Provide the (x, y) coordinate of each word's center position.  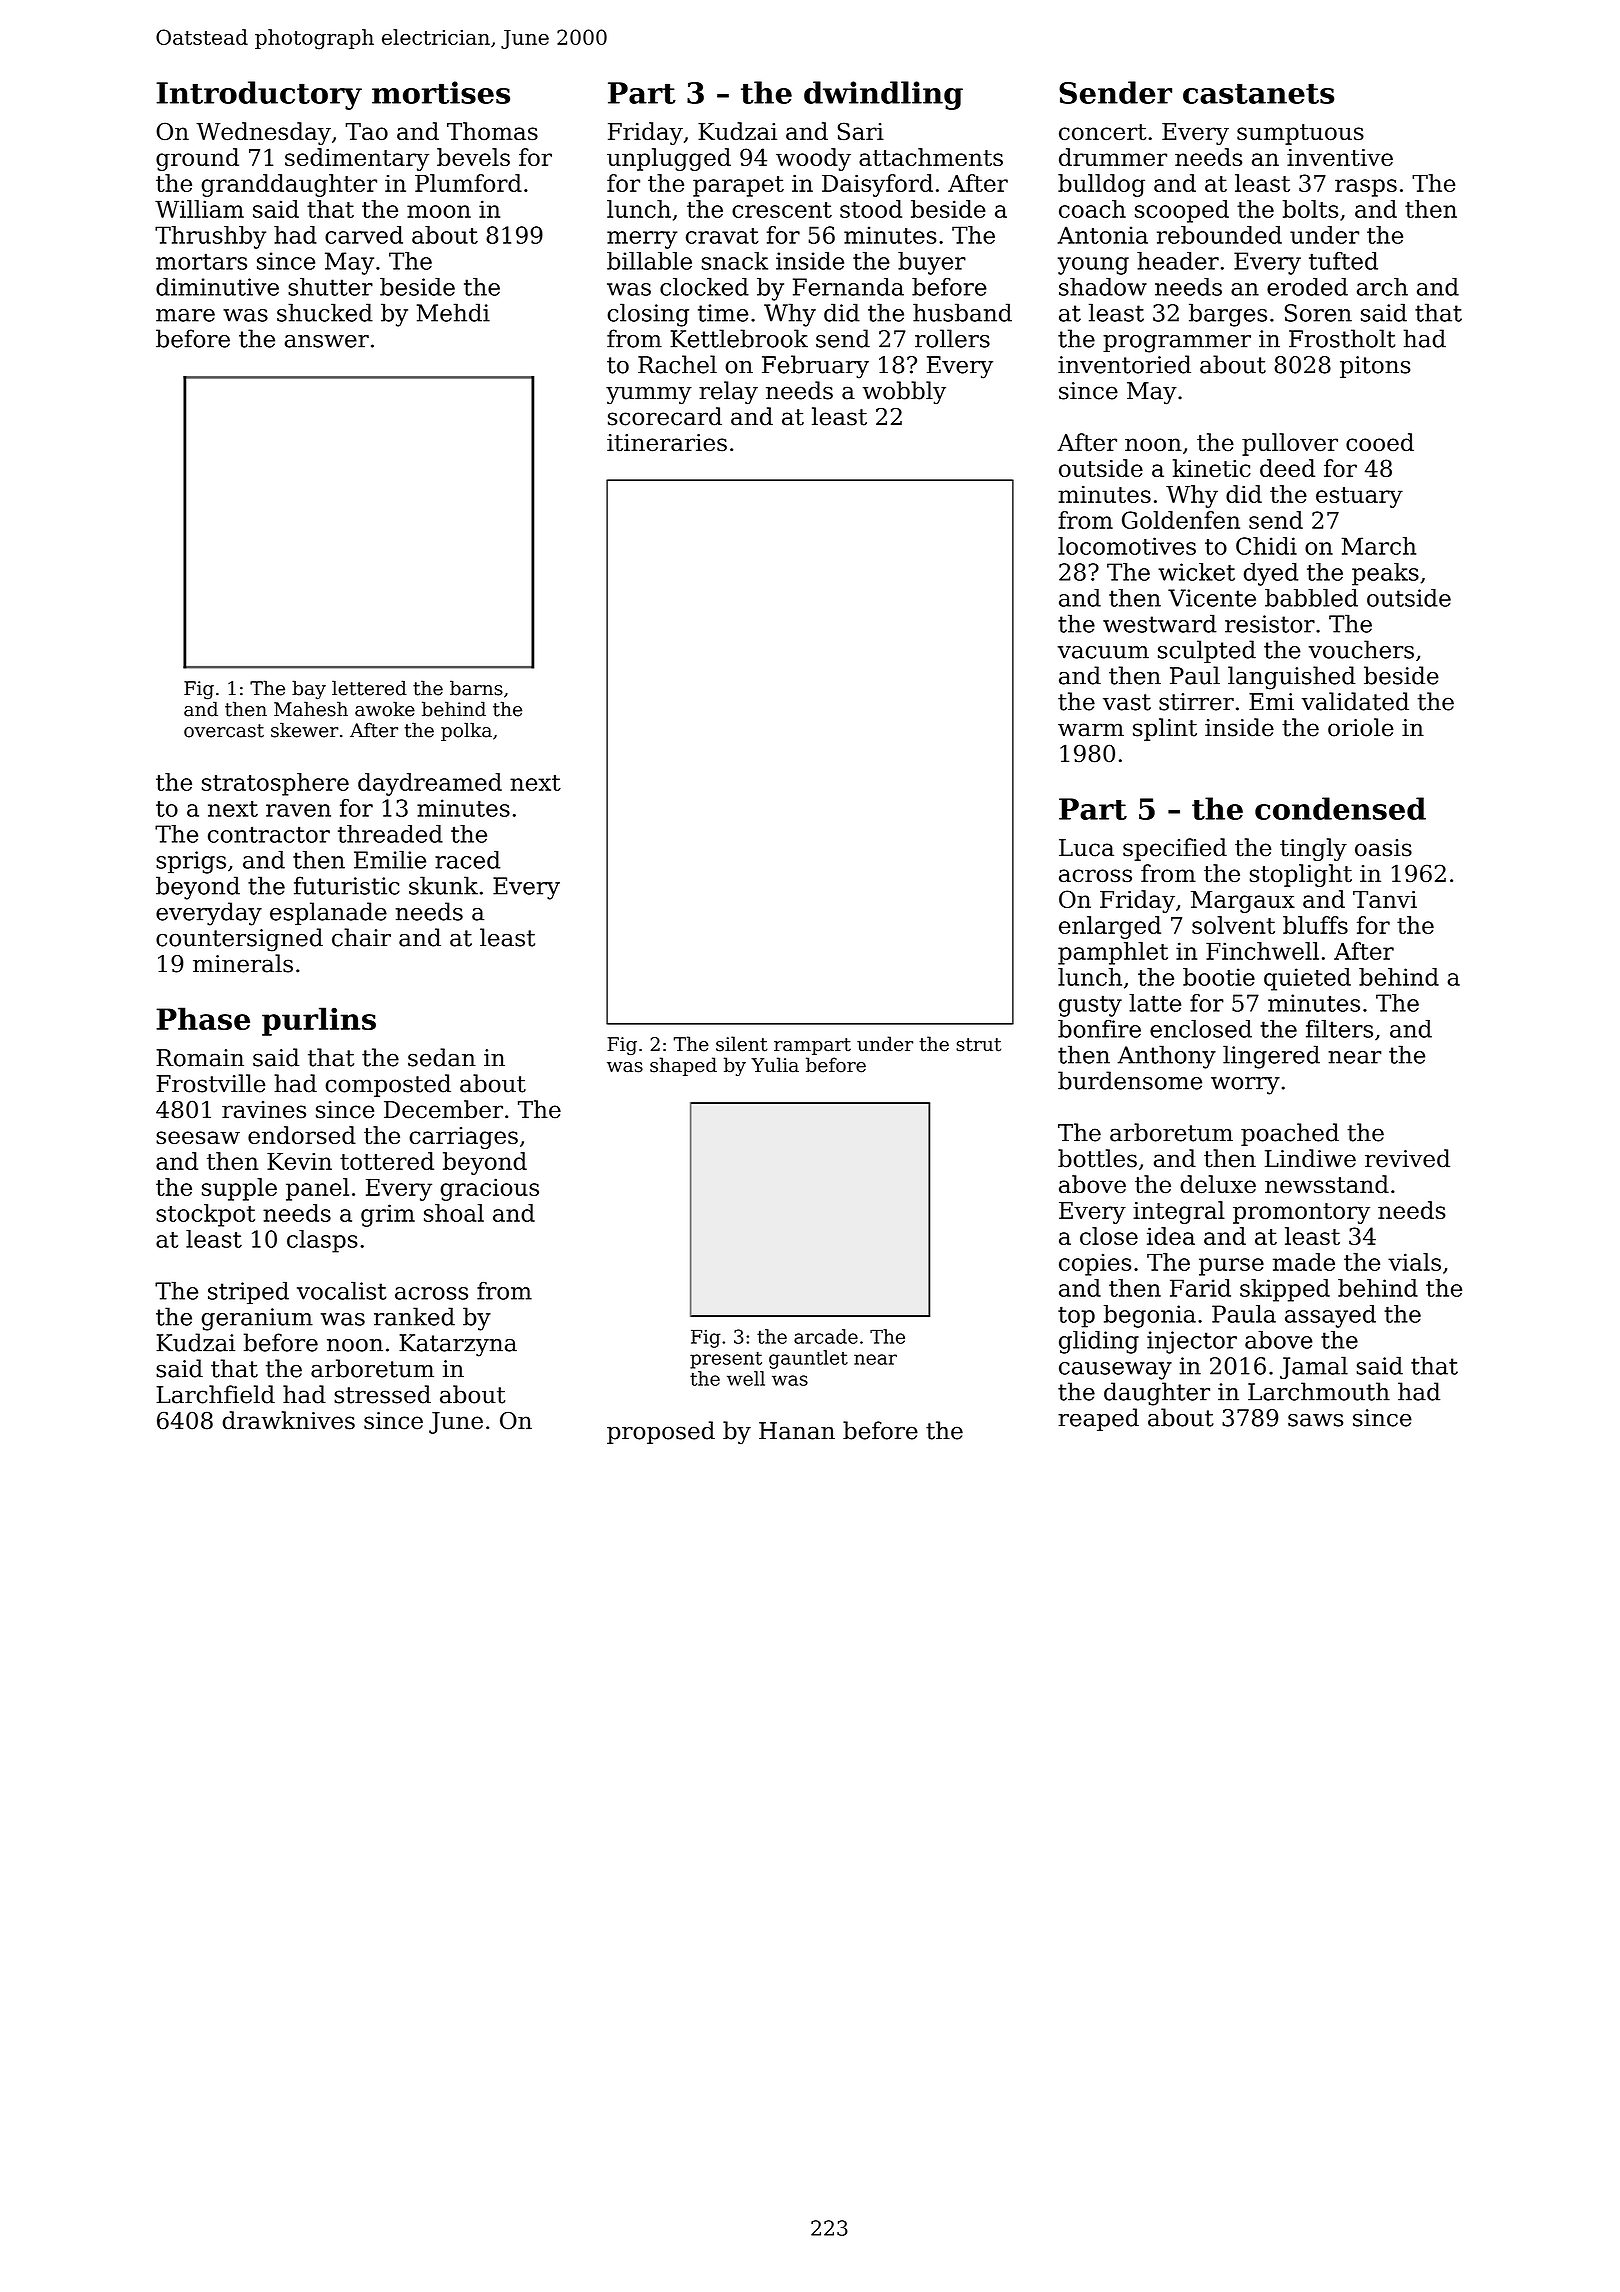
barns (476, 688)
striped (248, 1293)
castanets (1258, 94)
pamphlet (1113, 953)
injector (1192, 1342)
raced (467, 860)
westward (1160, 623)
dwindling (883, 95)
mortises (441, 92)
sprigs (191, 862)
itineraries (667, 443)
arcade (826, 1336)
